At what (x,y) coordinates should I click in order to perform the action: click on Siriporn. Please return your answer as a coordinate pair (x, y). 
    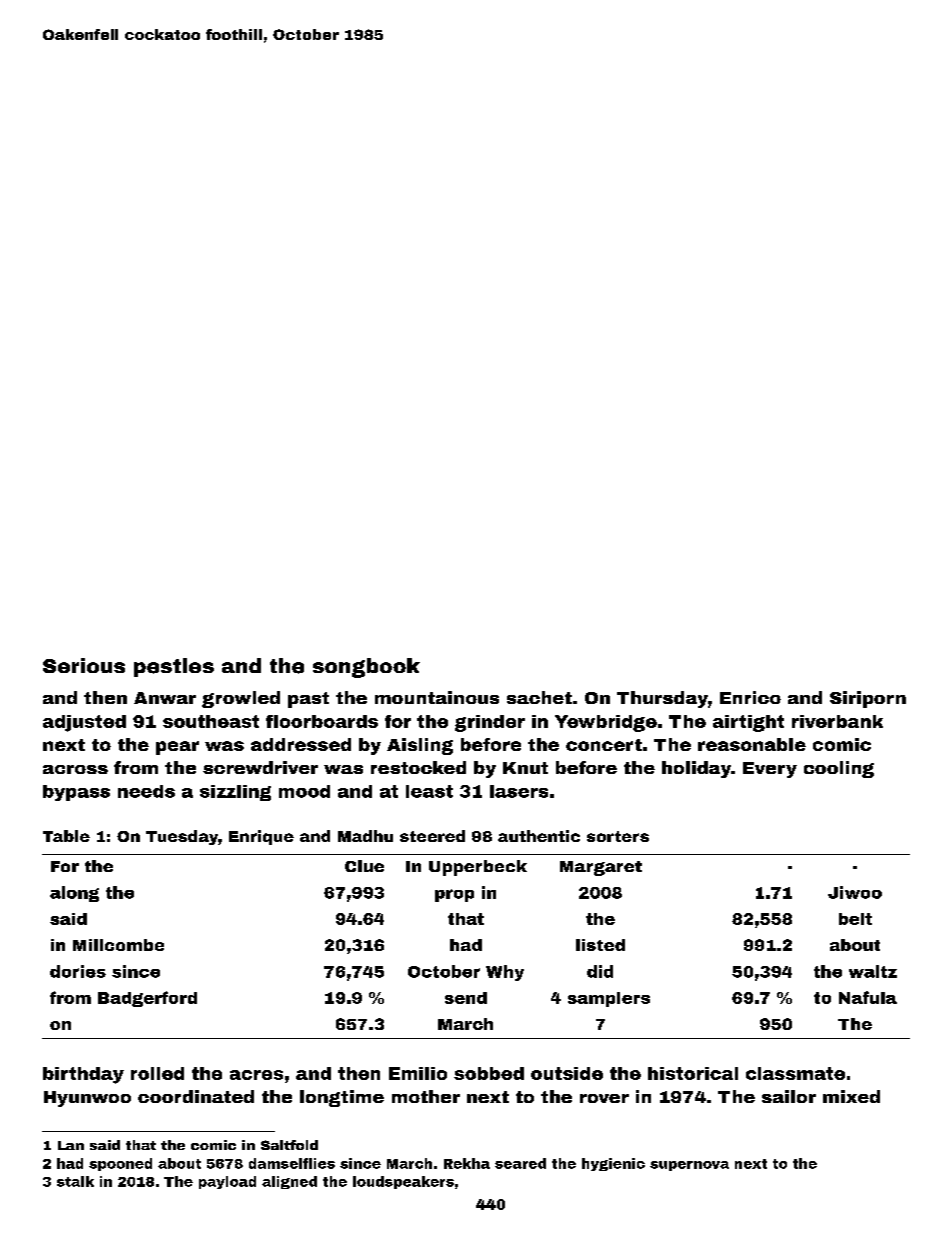
    Looking at the image, I should click on (868, 699).
